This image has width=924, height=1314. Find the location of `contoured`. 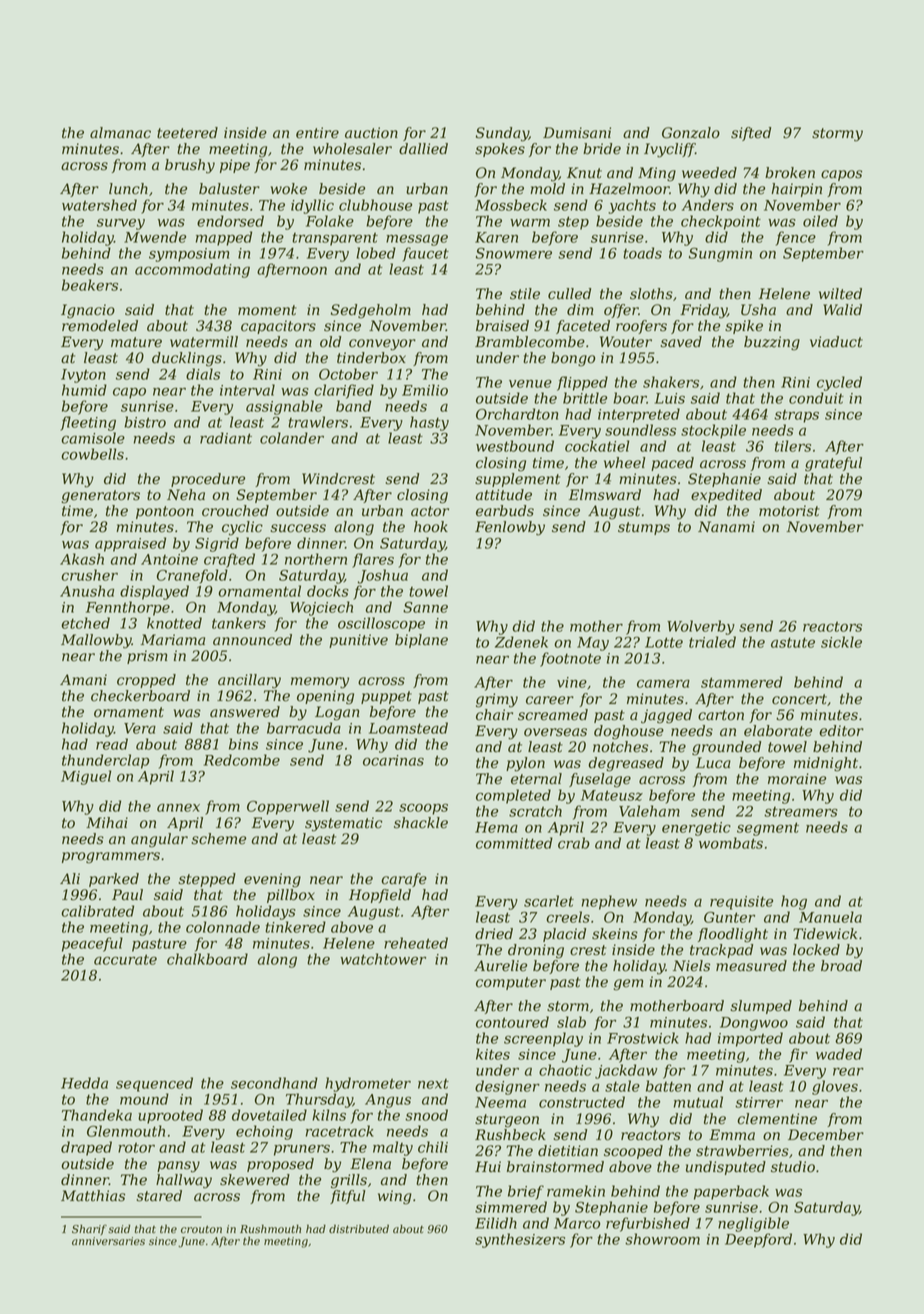

contoured is located at coordinates (512, 1022).
